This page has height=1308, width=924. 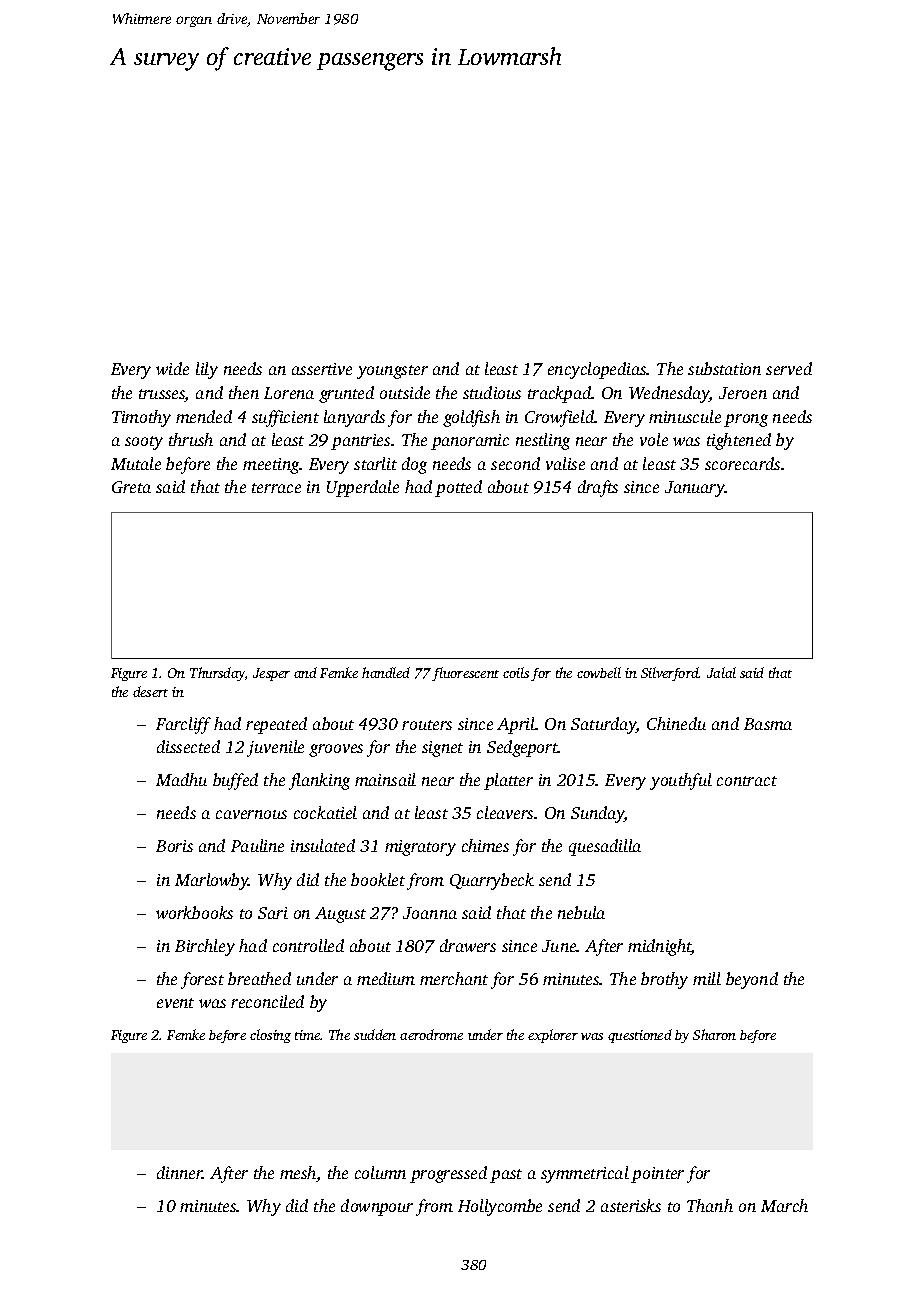 I want to click on pointer, so click(x=657, y=1175).
